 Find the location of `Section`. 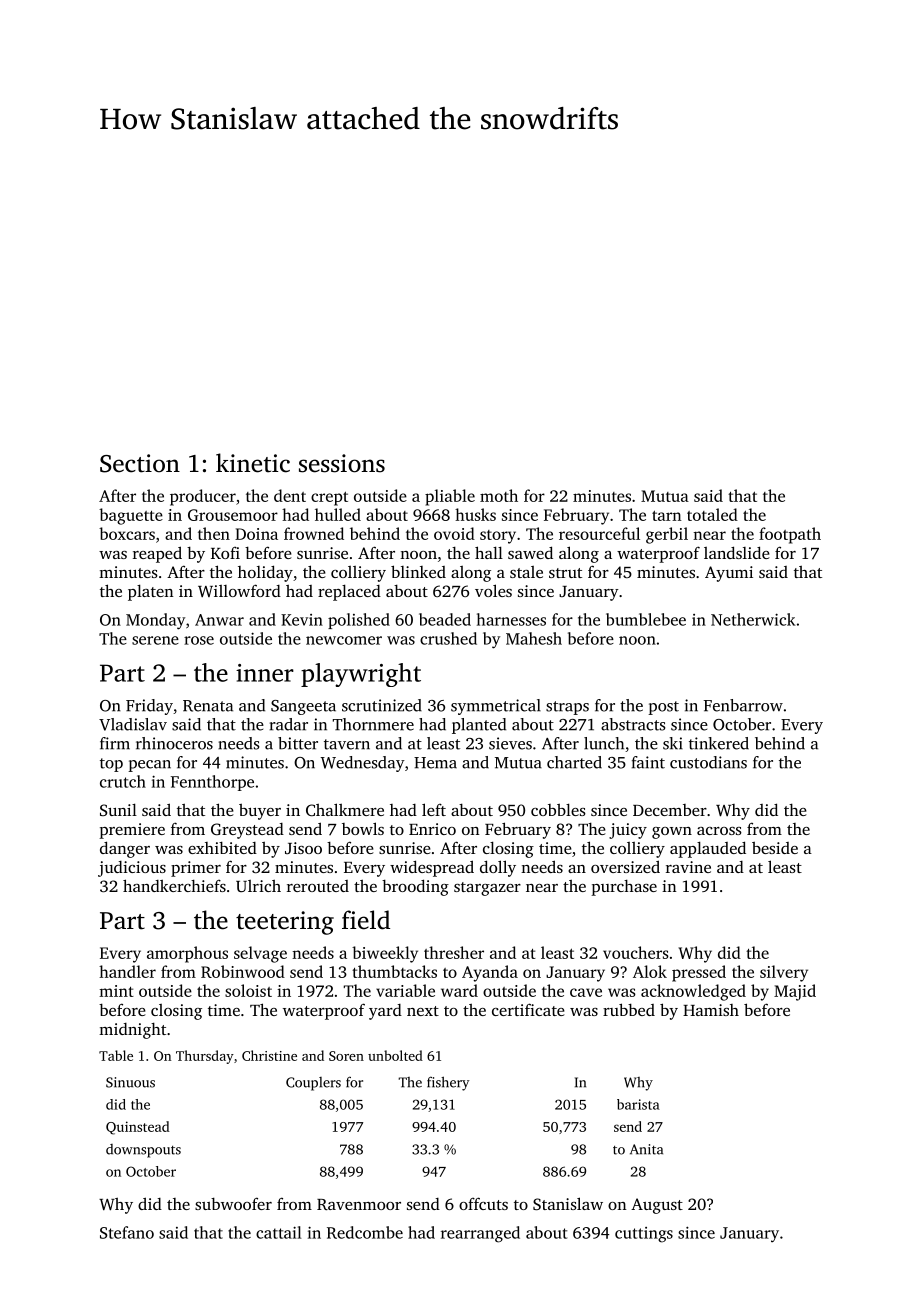

Section is located at coordinates (140, 463).
